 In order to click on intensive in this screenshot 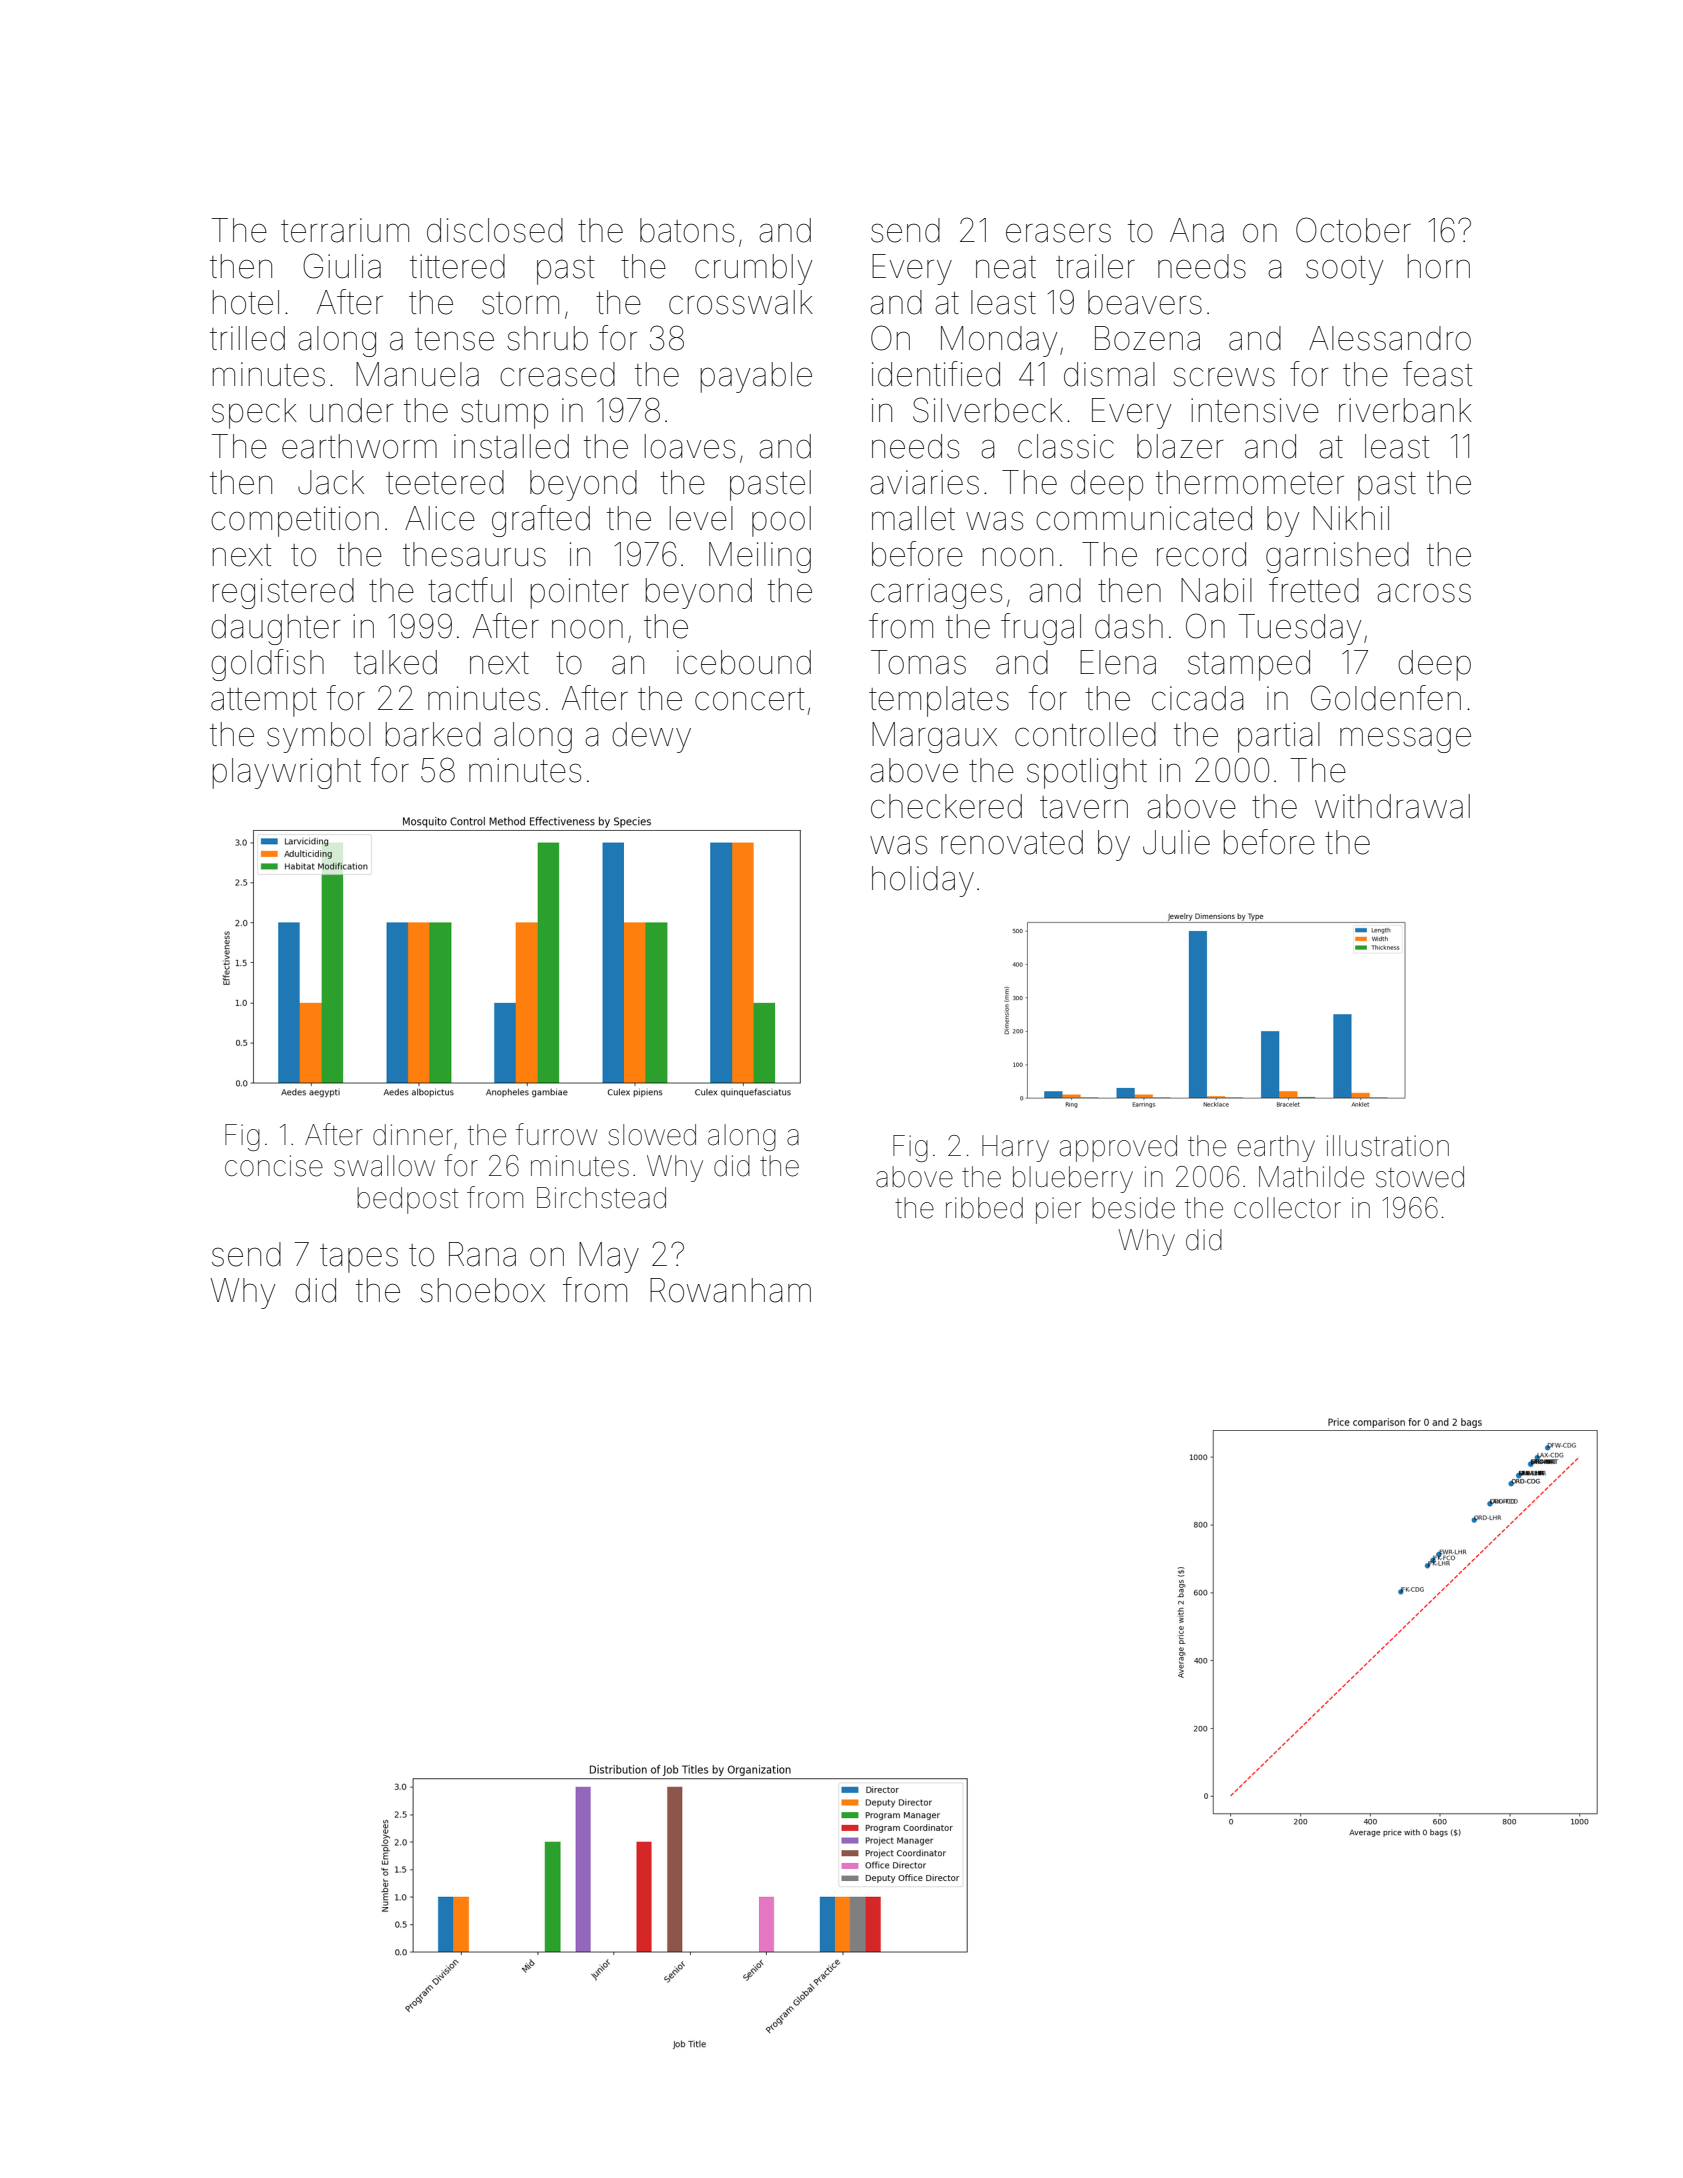, I will do `click(1255, 410)`.
